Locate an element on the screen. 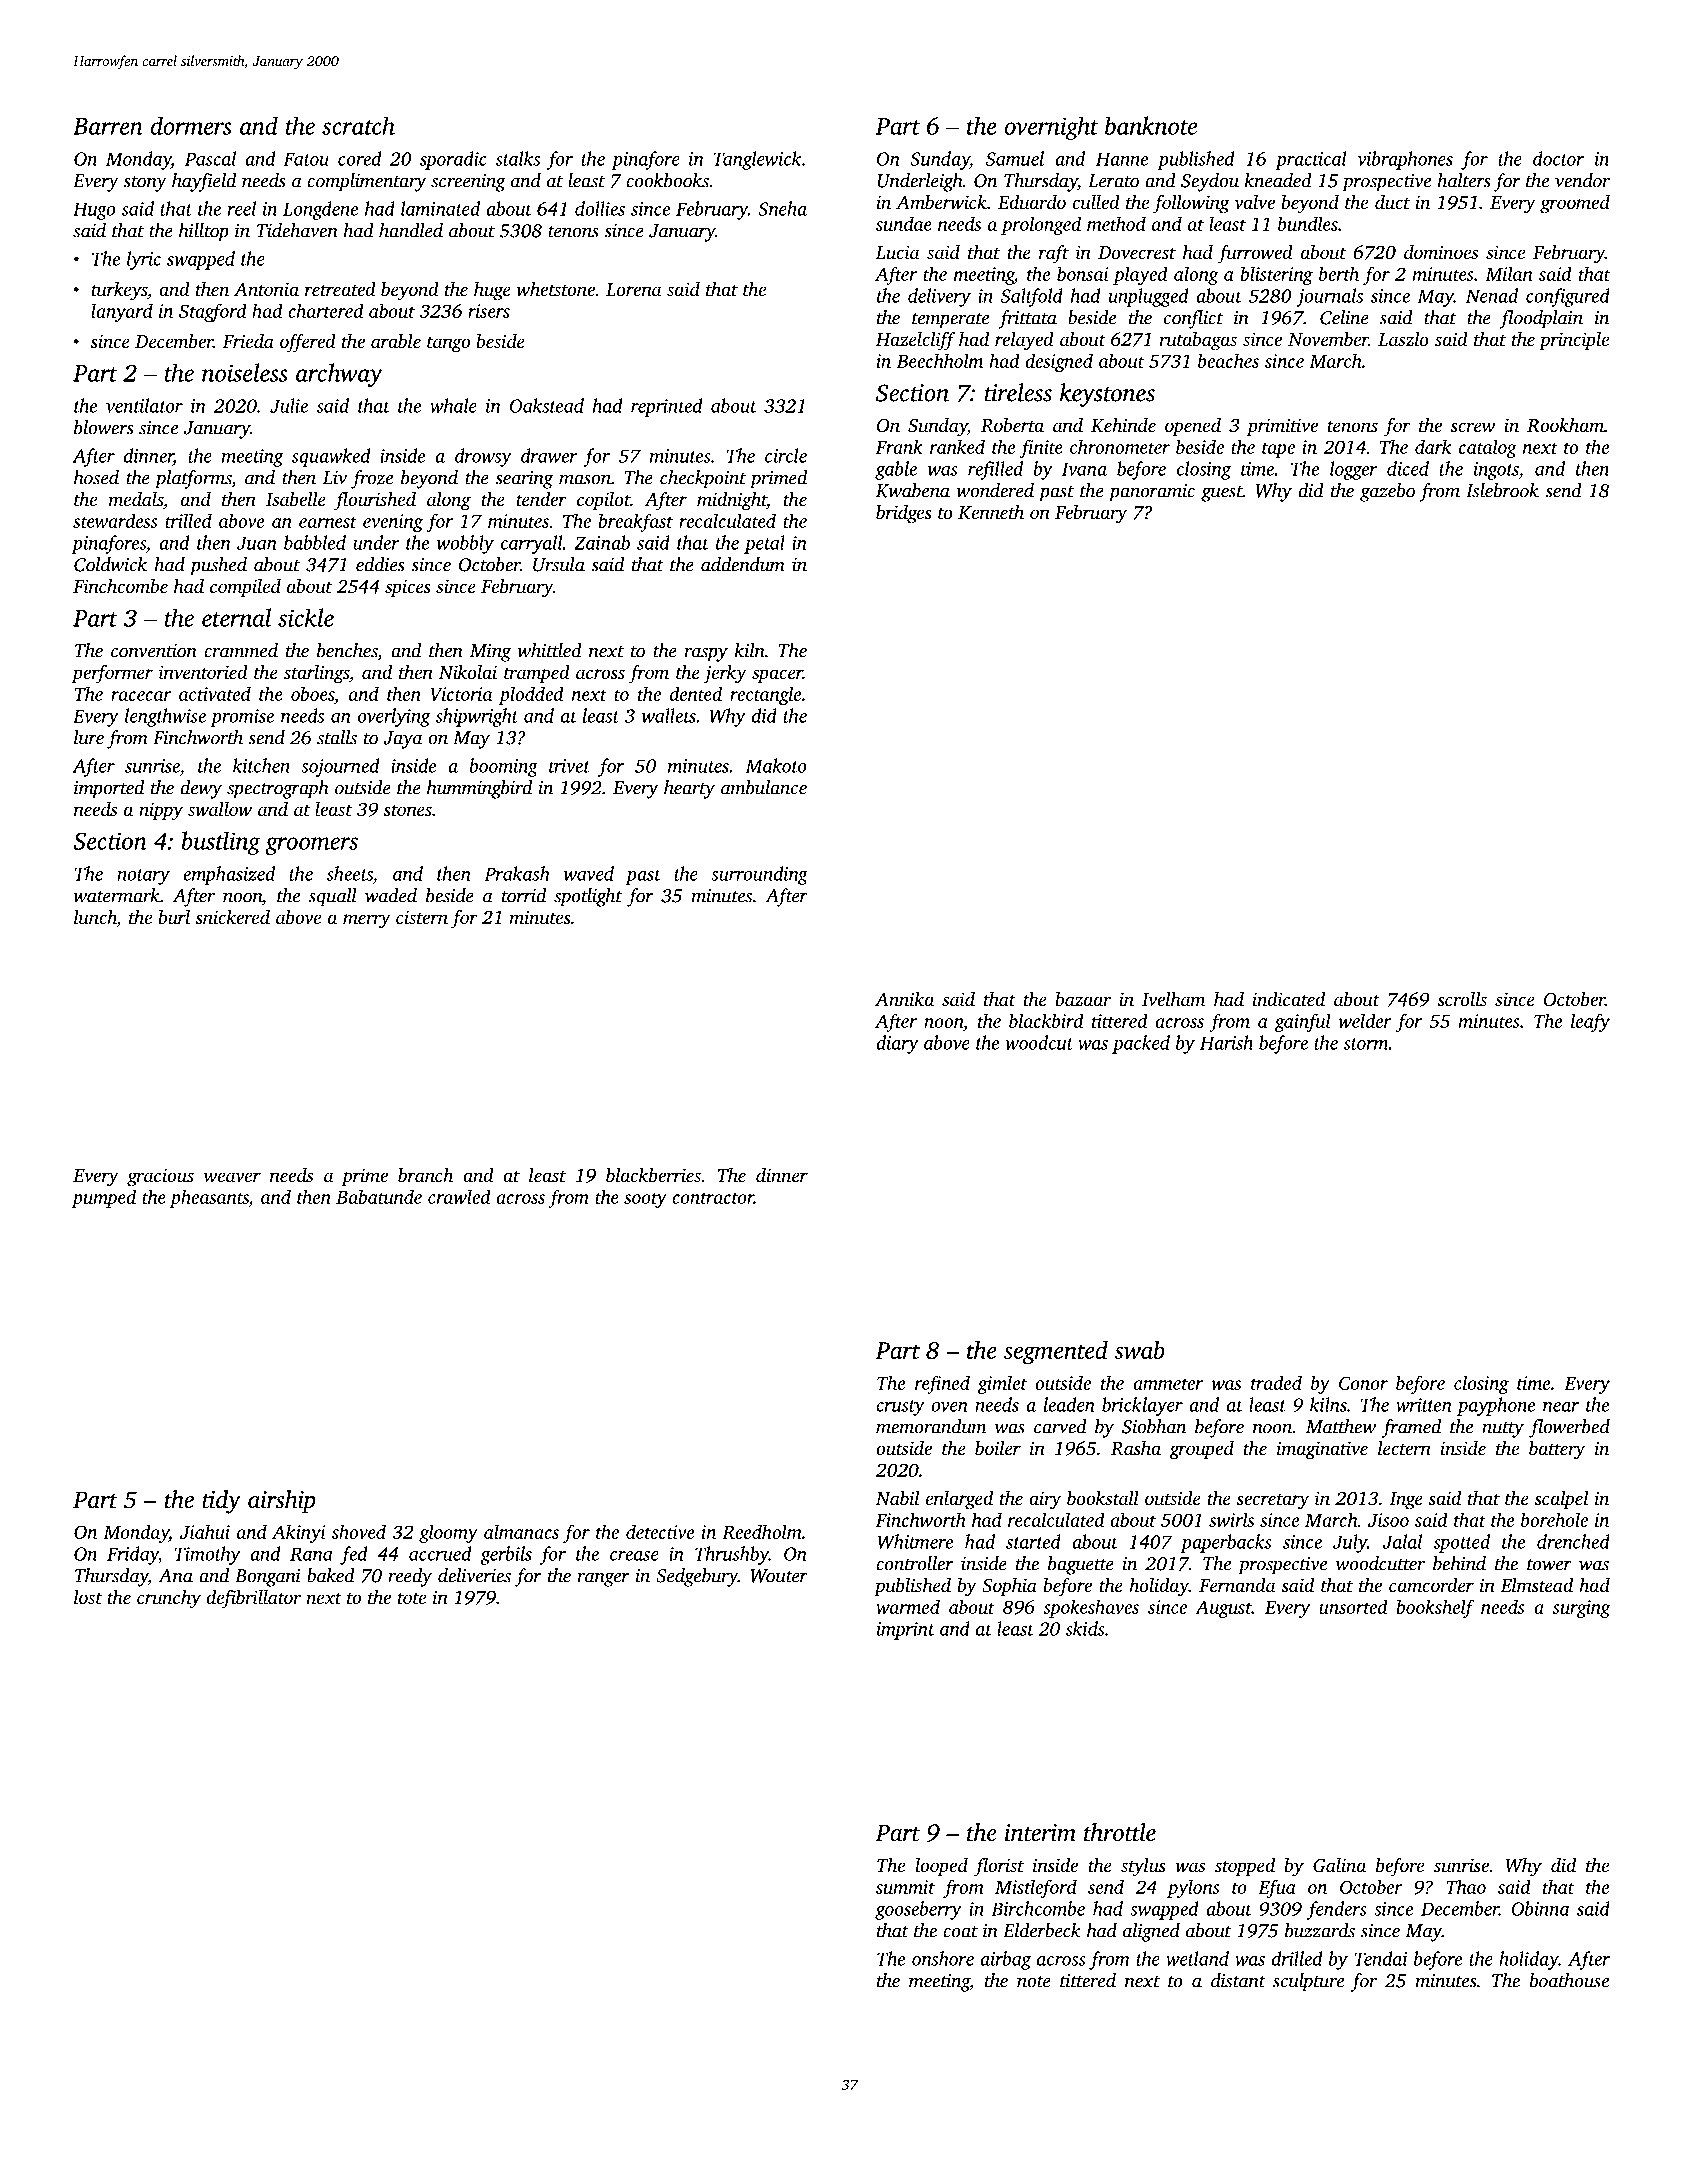  tote is located at coordinates (412, 1598).
